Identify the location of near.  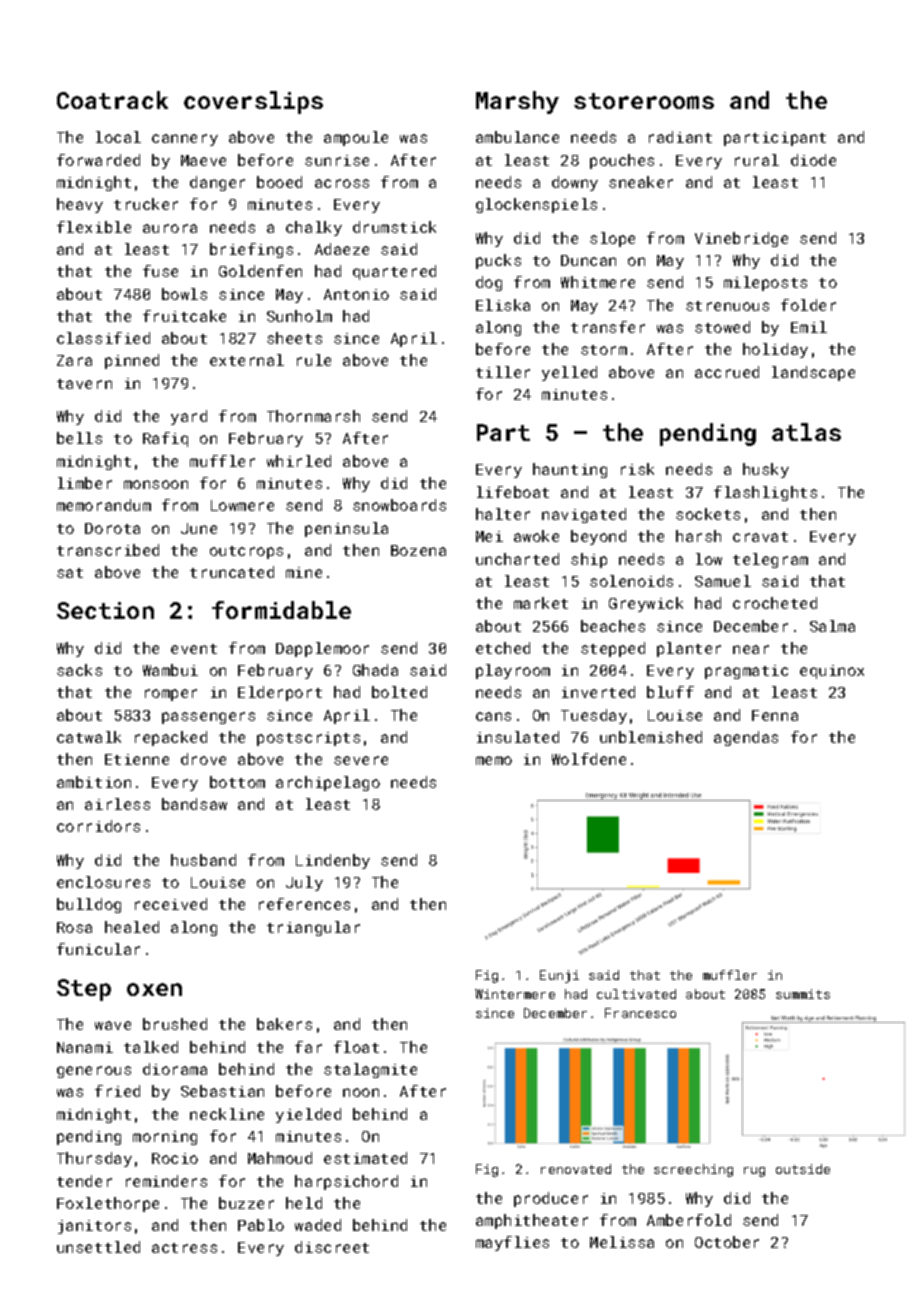
(751, 649).
